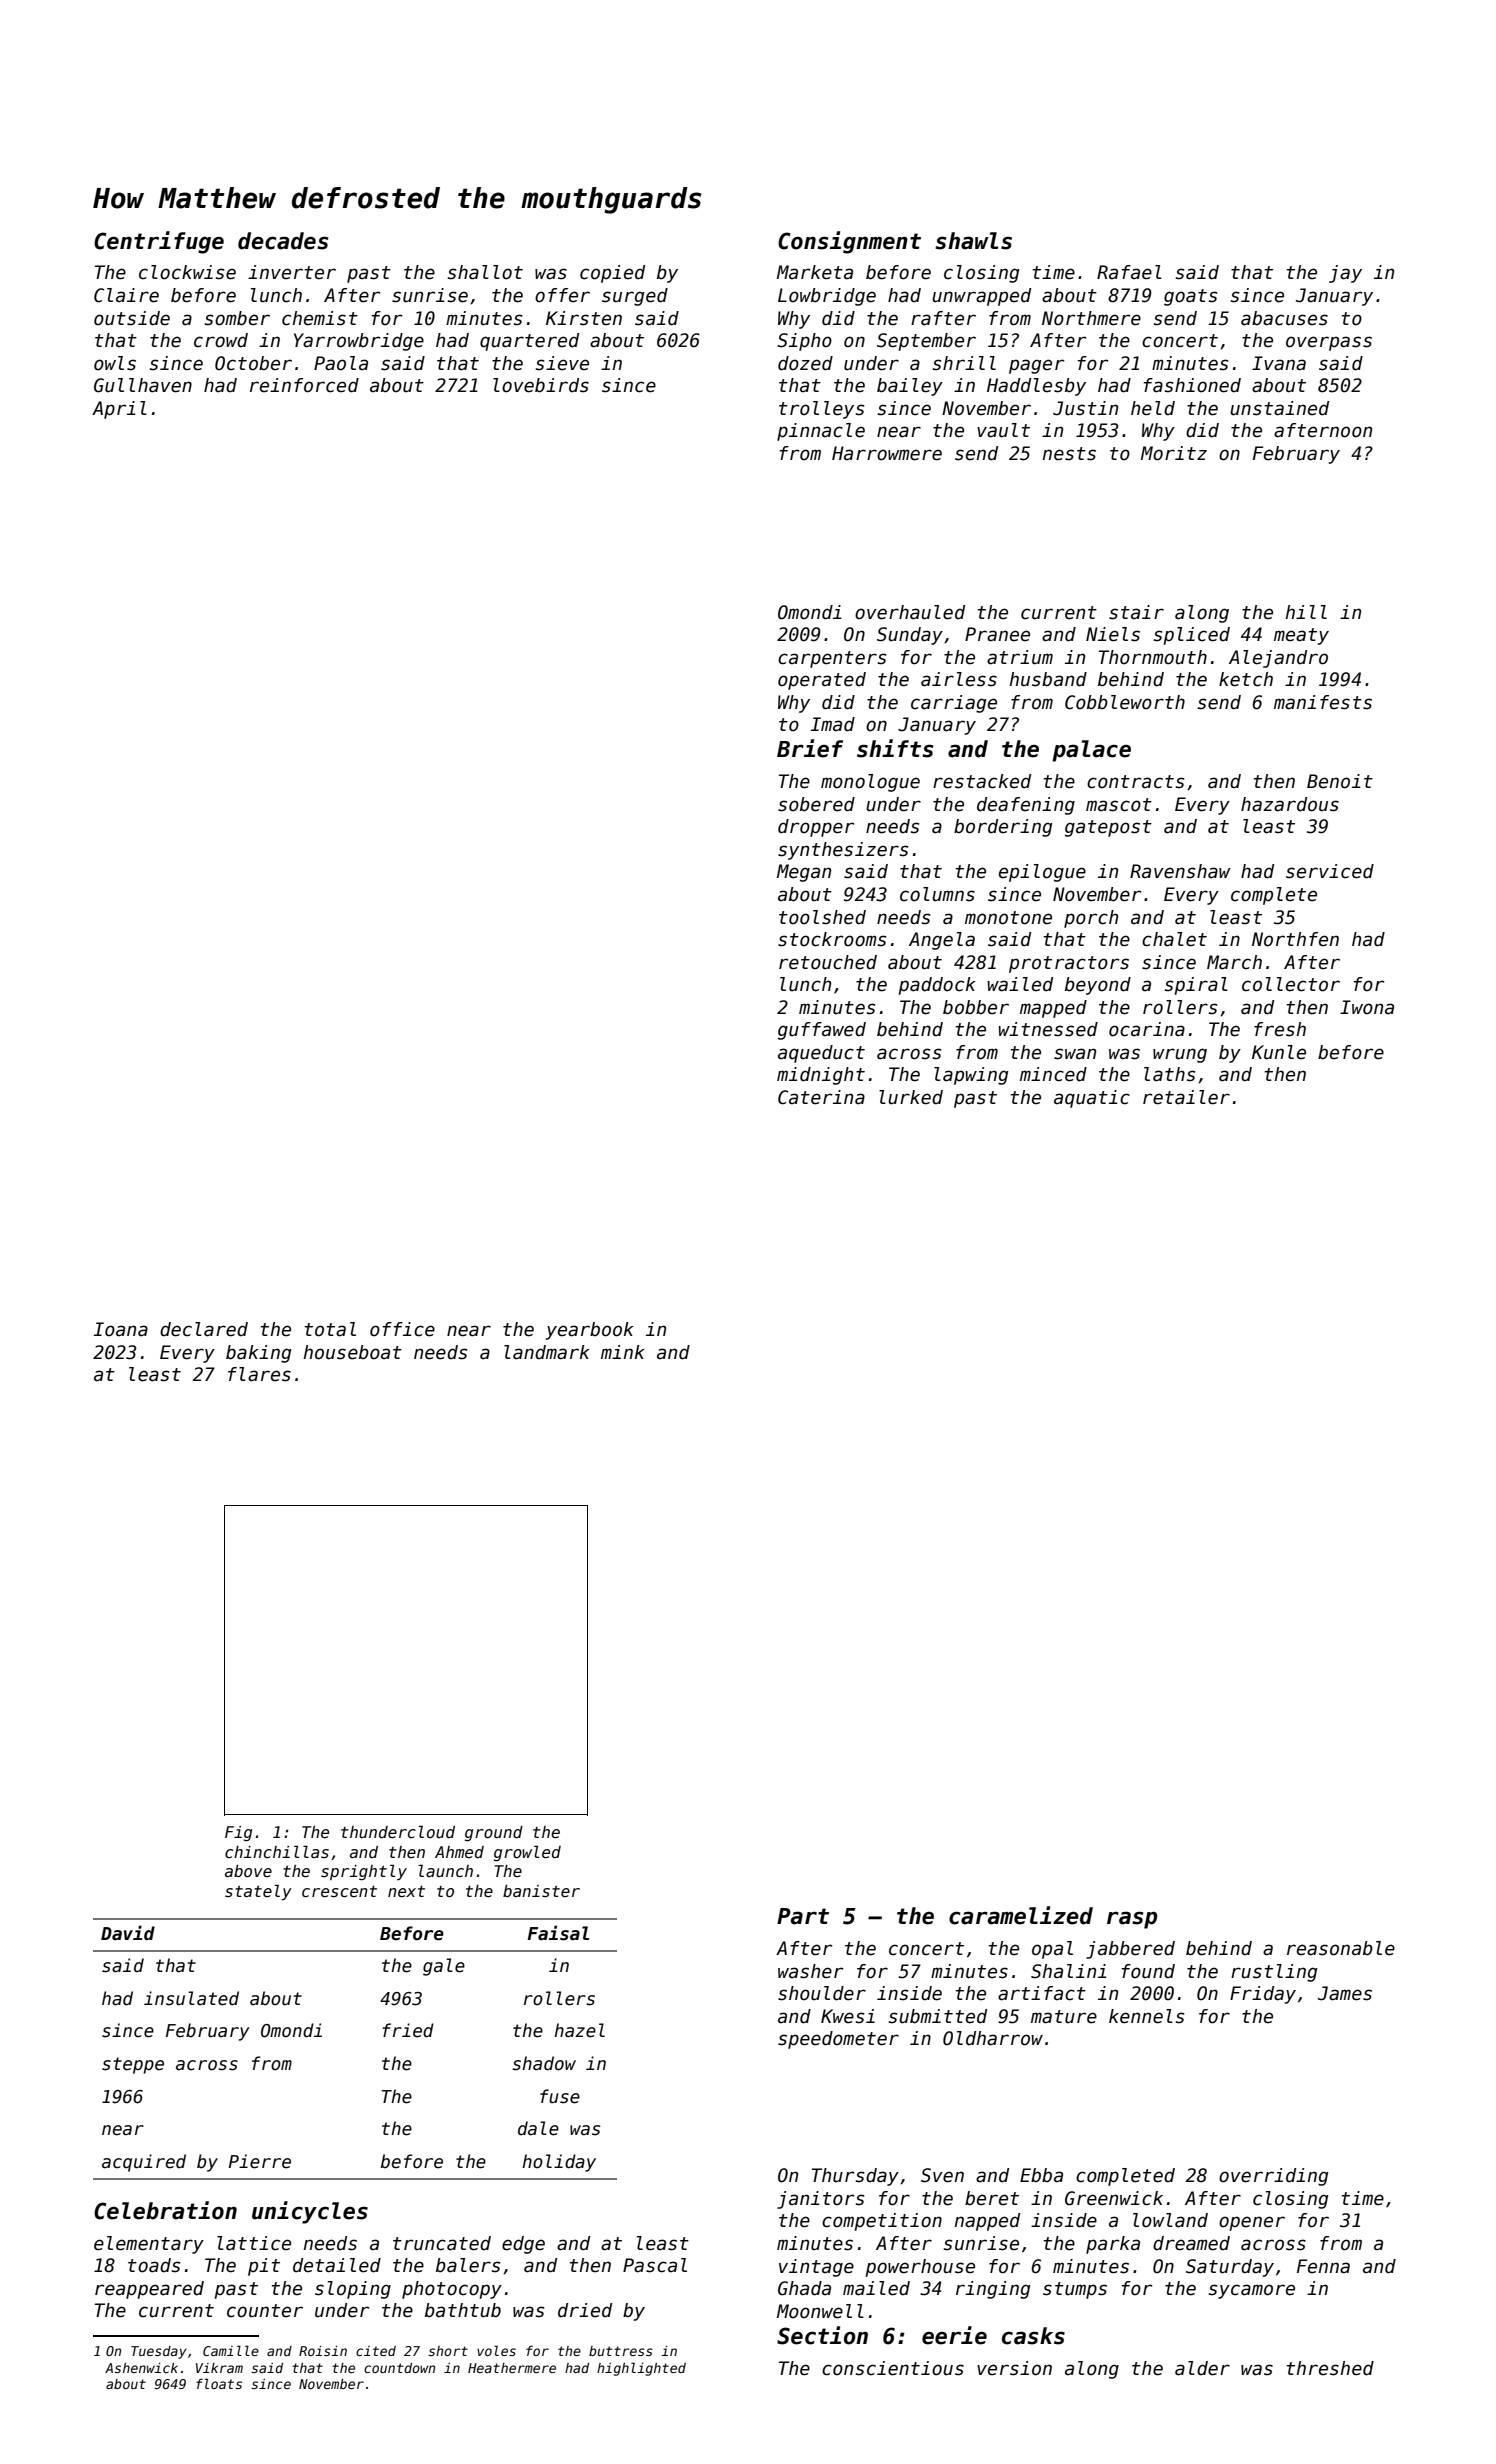 This screenshot has width=1496, height=2464. What do you see at coordinates (821, 432) in the screenshot?
I see `pinnacle` at bounding box center [821, 432].
